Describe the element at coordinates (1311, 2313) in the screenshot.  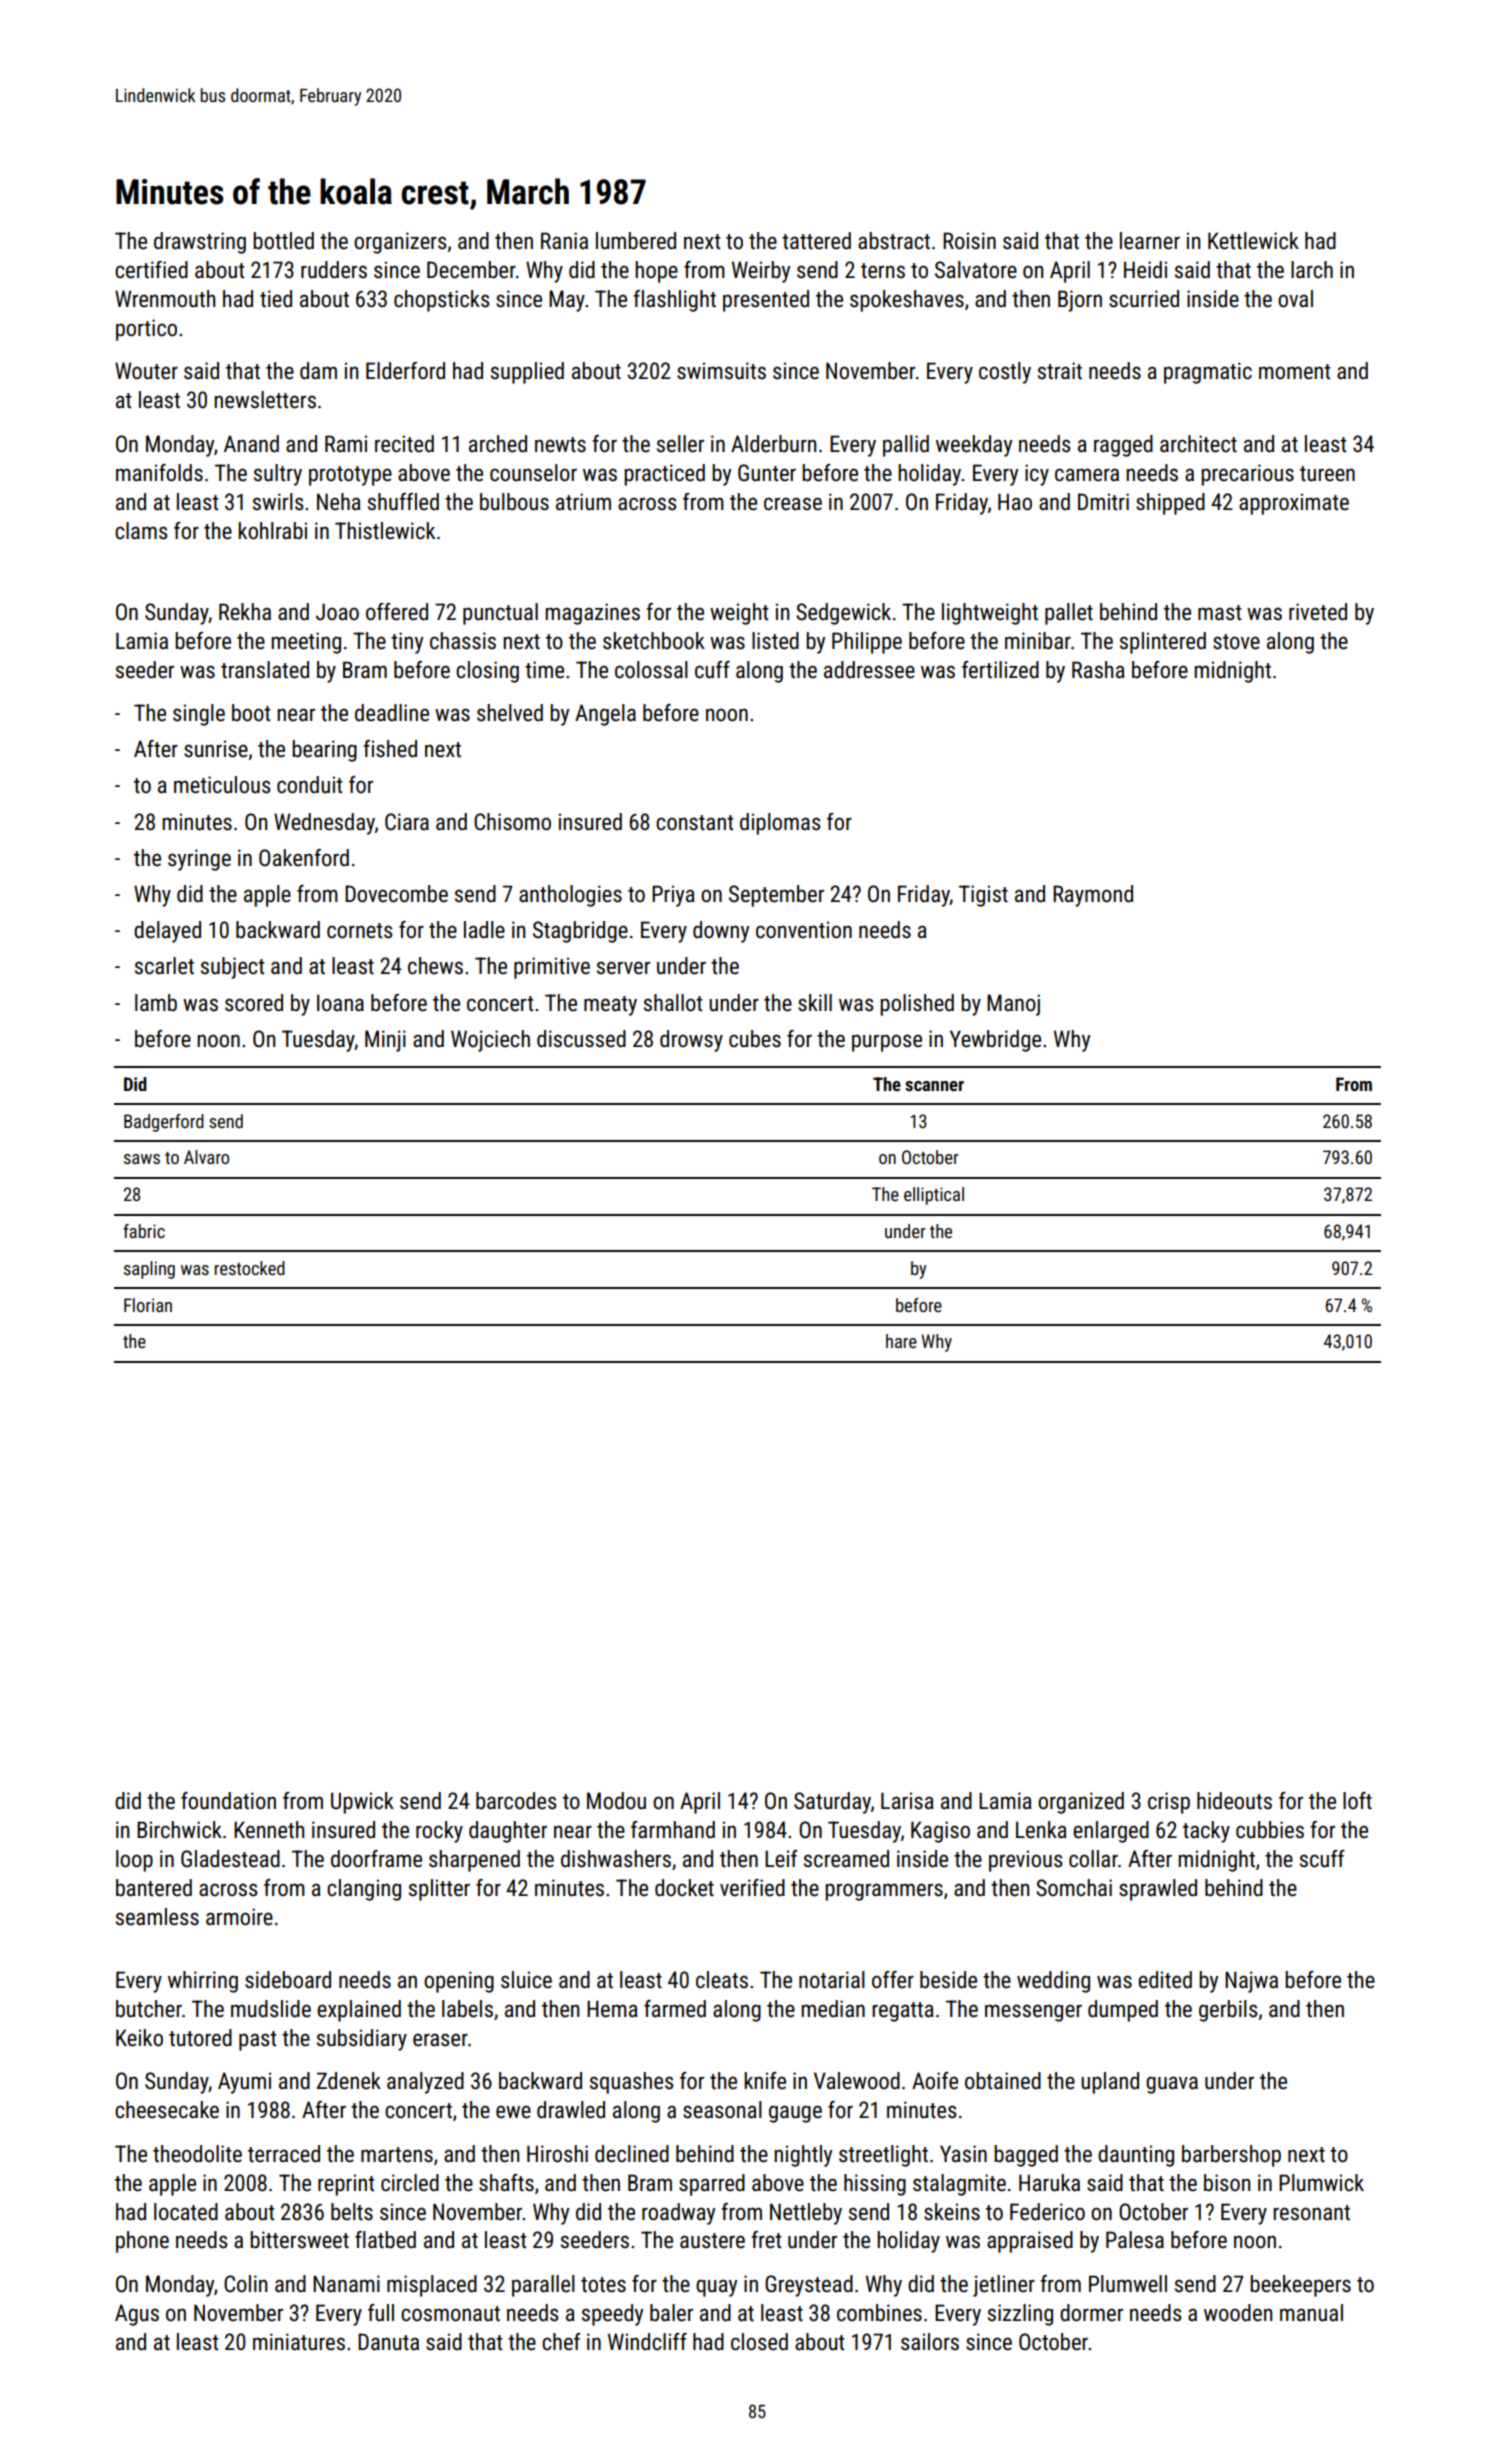
I see `manual` at that location.
